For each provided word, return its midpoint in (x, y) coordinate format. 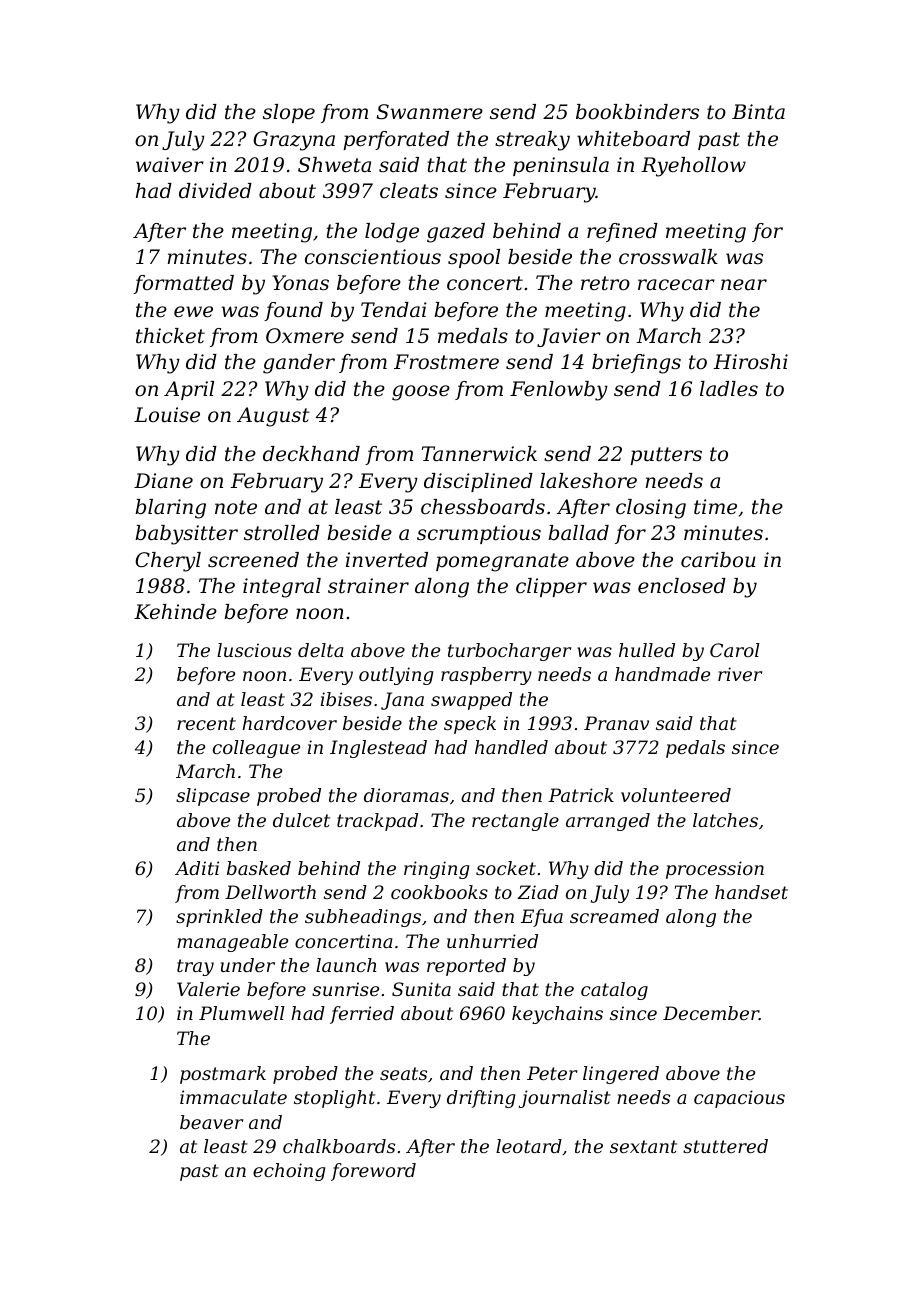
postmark (223, 1075)
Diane (163, 481)
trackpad (377, 822)
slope (289, 113)
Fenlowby (559, 391)
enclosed (682, 586)
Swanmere (429, 112)
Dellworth (270, 892)
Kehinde (175, 612)
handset (751, 892)
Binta (758, 112)
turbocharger (509, 652)
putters (666, 456)
